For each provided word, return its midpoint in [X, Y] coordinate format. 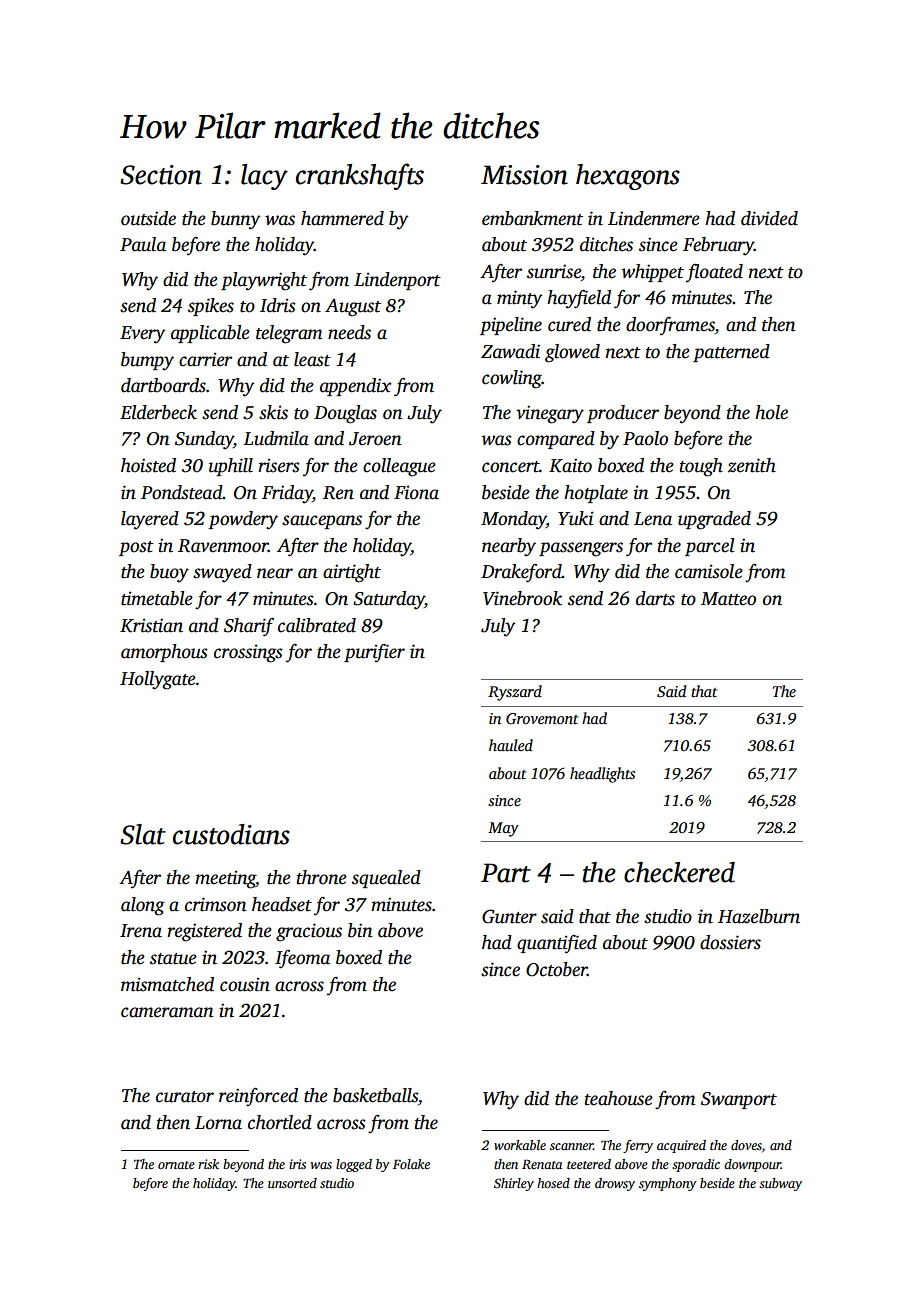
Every [142, 335]
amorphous [164, 653]
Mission [524, 175]
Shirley [514, 1184]
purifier [374, 653]
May [503, 829]
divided [769, 218]
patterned [731, 353]
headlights [602, 775]
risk [208, 1164]
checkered [679, 872]
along [143, 906]
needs [349, 332]
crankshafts [360, 176]
